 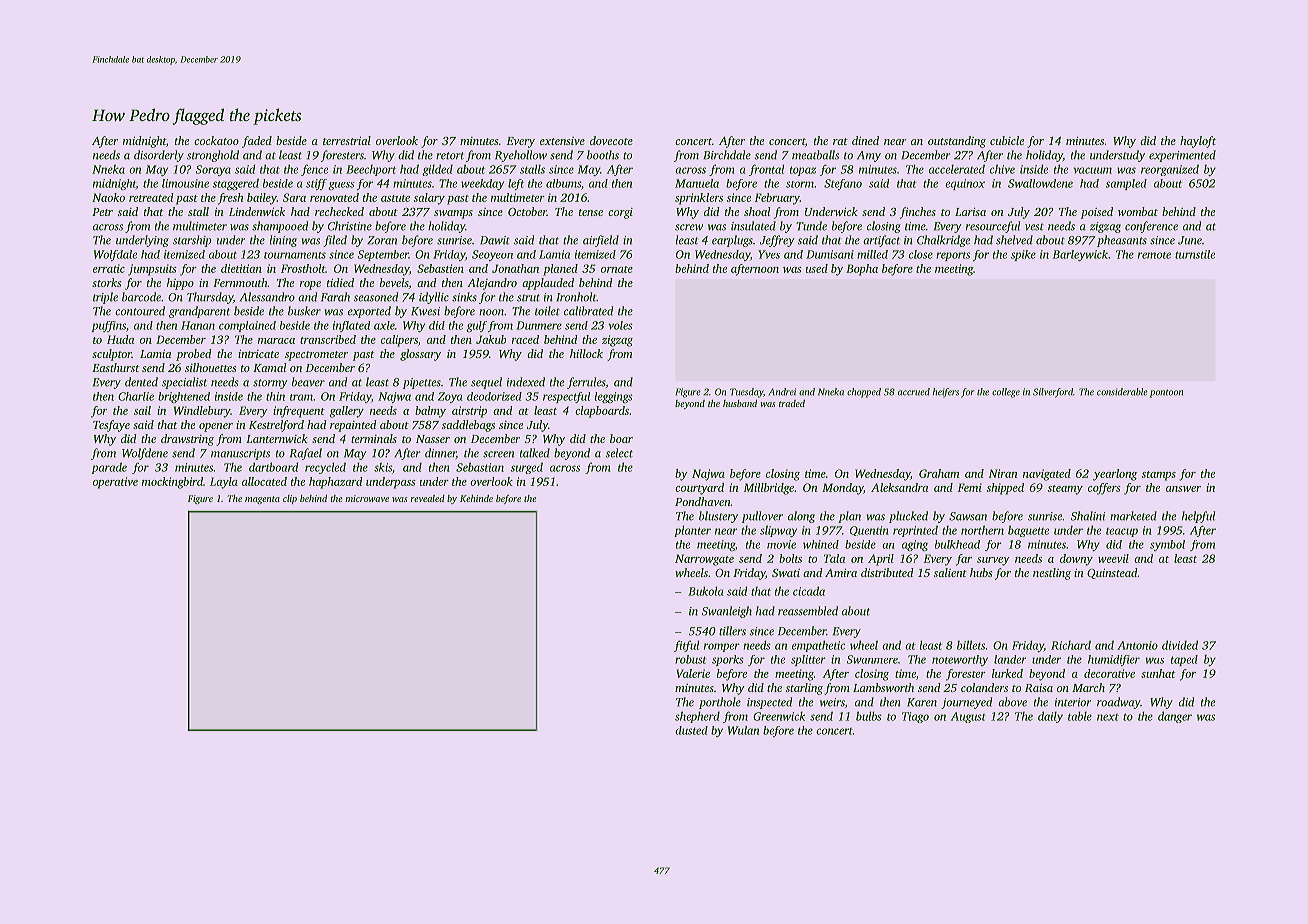 I want to click on magenta, so click(x=262, y=500).
